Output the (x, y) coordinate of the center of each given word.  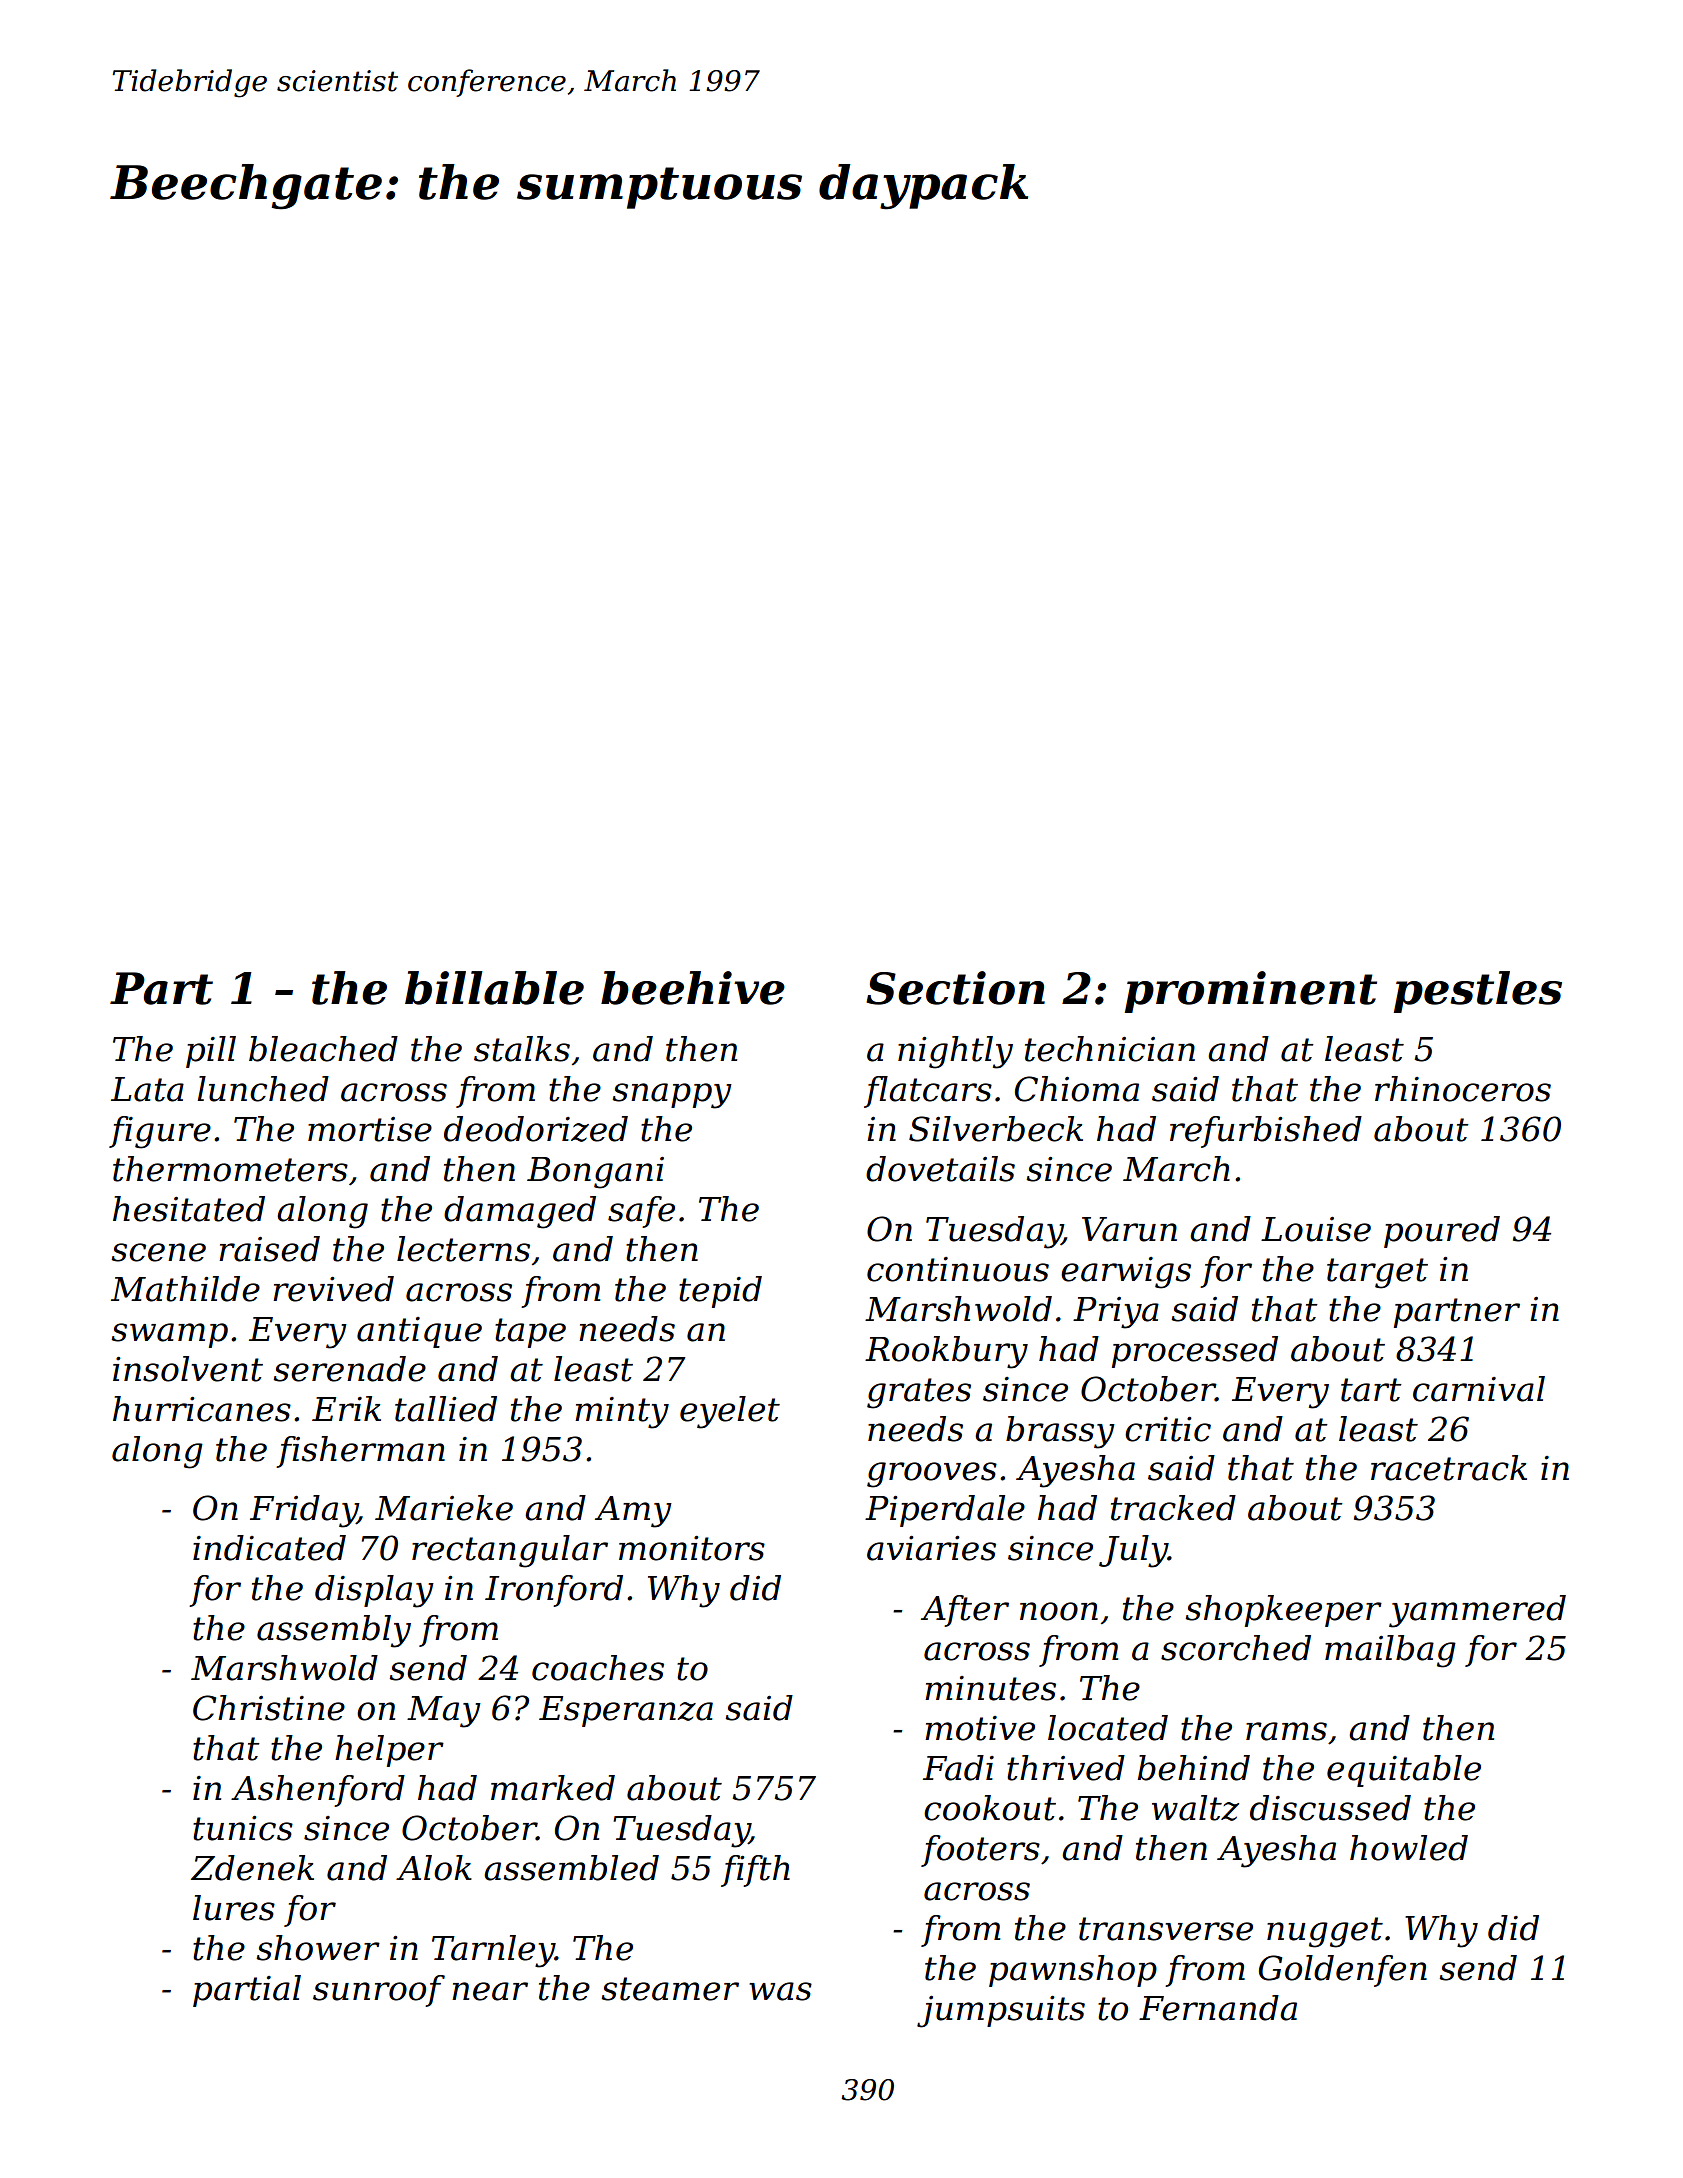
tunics (243, 1828)
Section (955, 988)
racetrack (1449, 1468)
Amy (633, 1512)
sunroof (379, 1991)
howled (1409, 1848)
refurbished (1266, 1132)
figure (160, 1132)
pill (211, 1052)
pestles (1478, 992)
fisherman (360, 1452)
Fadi (958, 1768)
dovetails (940, 1169)
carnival (1479, 1389)
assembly (334, 1631)
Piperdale (945, 1511)
